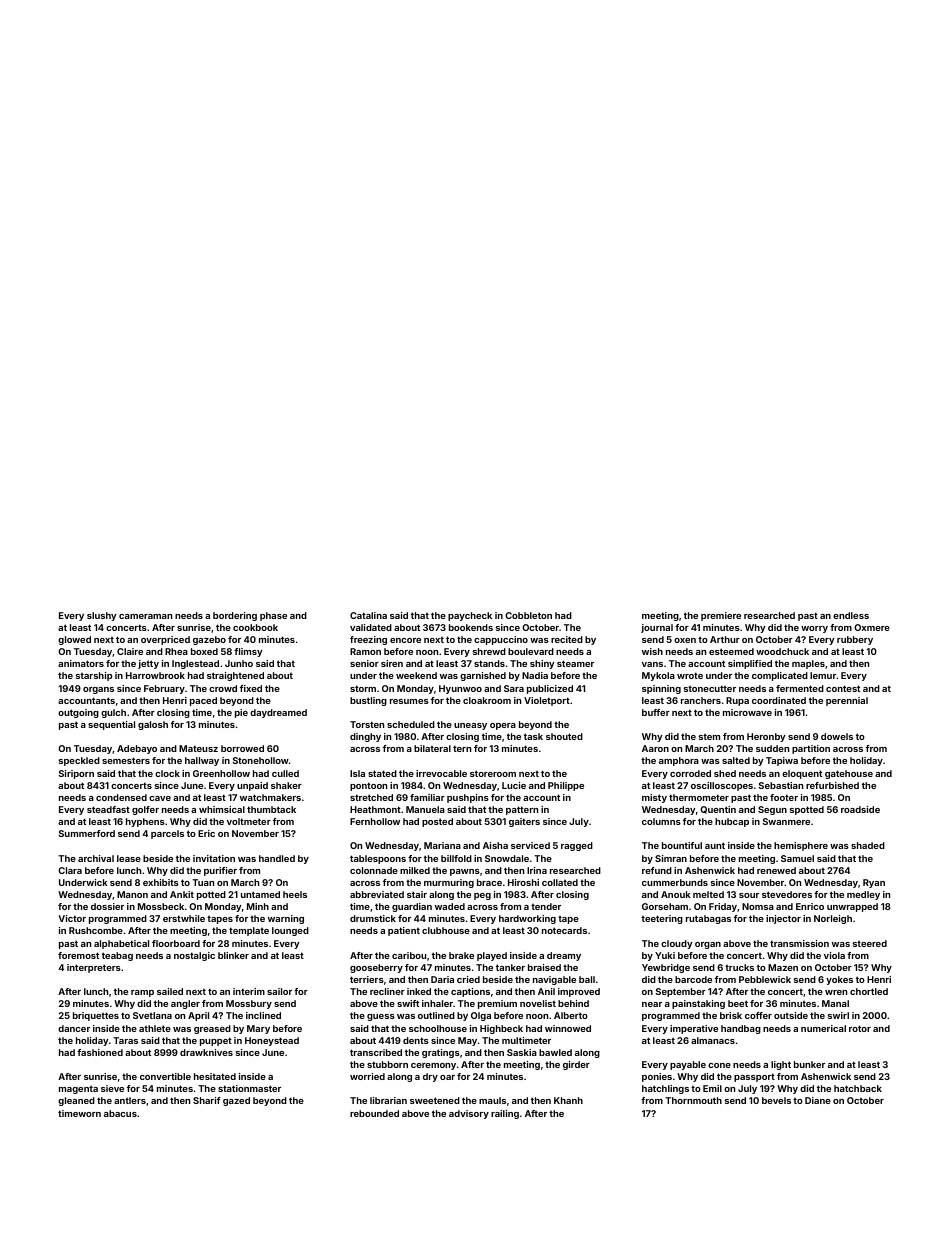 This image has height=1233, width=952. Describe the element at coordinates (117, 956) in the image. I see `teabag` at that location.
